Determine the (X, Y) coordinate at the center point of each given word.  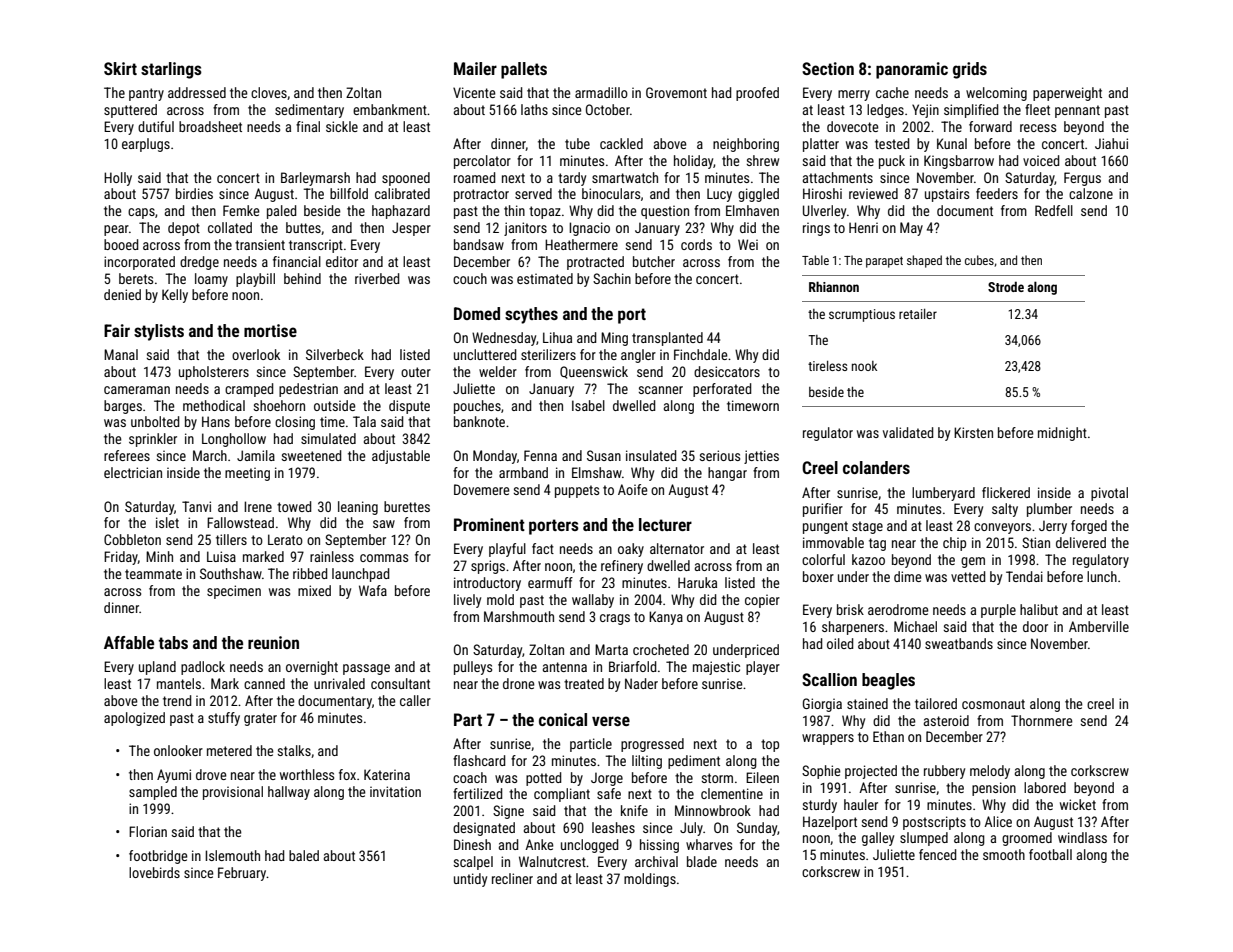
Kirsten (973, 432)
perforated (722, 390)
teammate (153, 574)
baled (304, 855)
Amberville (1099, 626)
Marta (611, 649)
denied (122, 294)
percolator (482, 162)
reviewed (873, 193)
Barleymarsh (315, 179)
